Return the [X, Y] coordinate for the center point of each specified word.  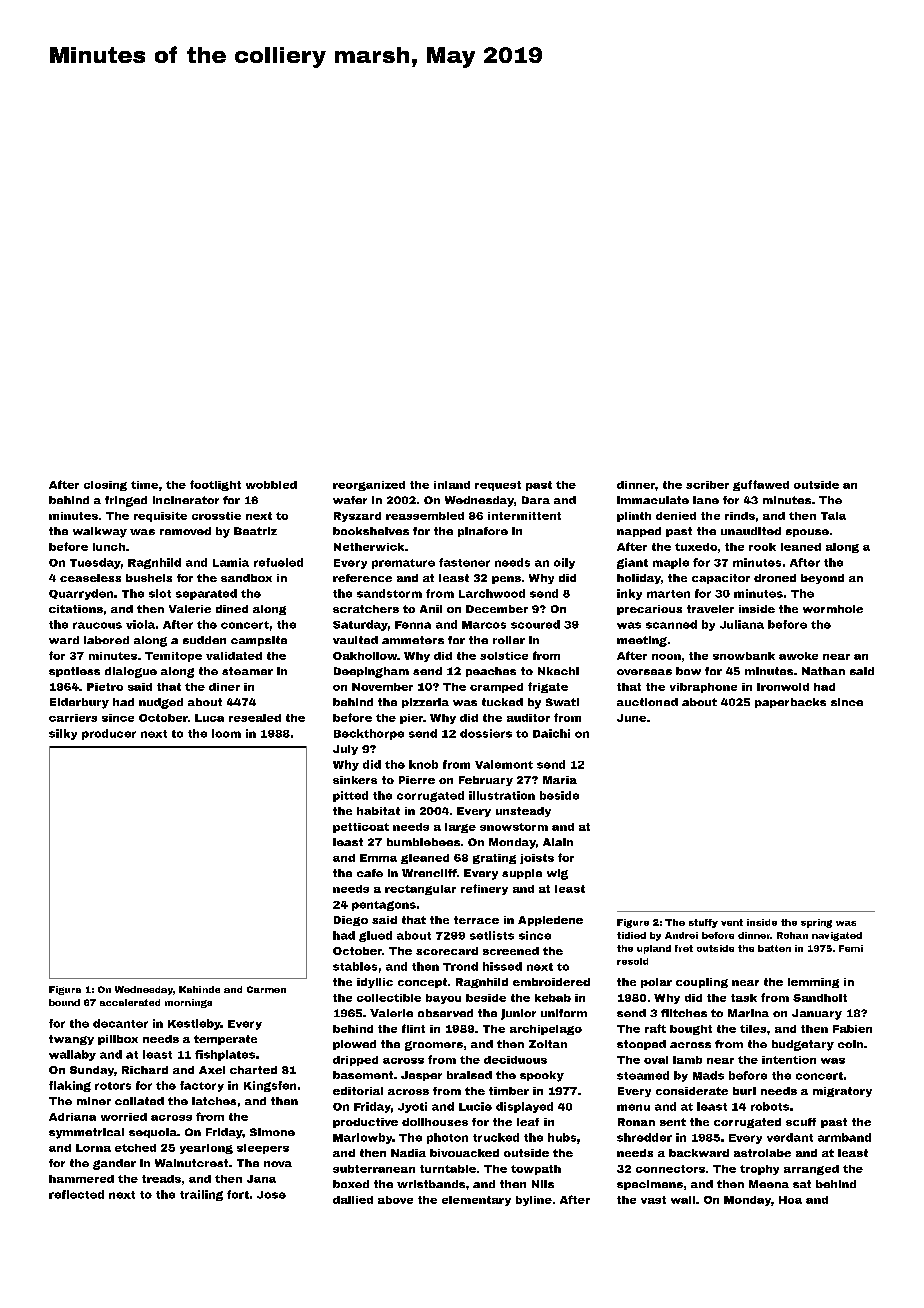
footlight [215, 485]
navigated [837, 936]
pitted [350, 796]
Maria [560, 780]
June [631, 718]
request [498, 486]
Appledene [550, 921]
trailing [201, 1195]
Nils [543, 1184]
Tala [833, 516]
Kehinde [199, 989]
